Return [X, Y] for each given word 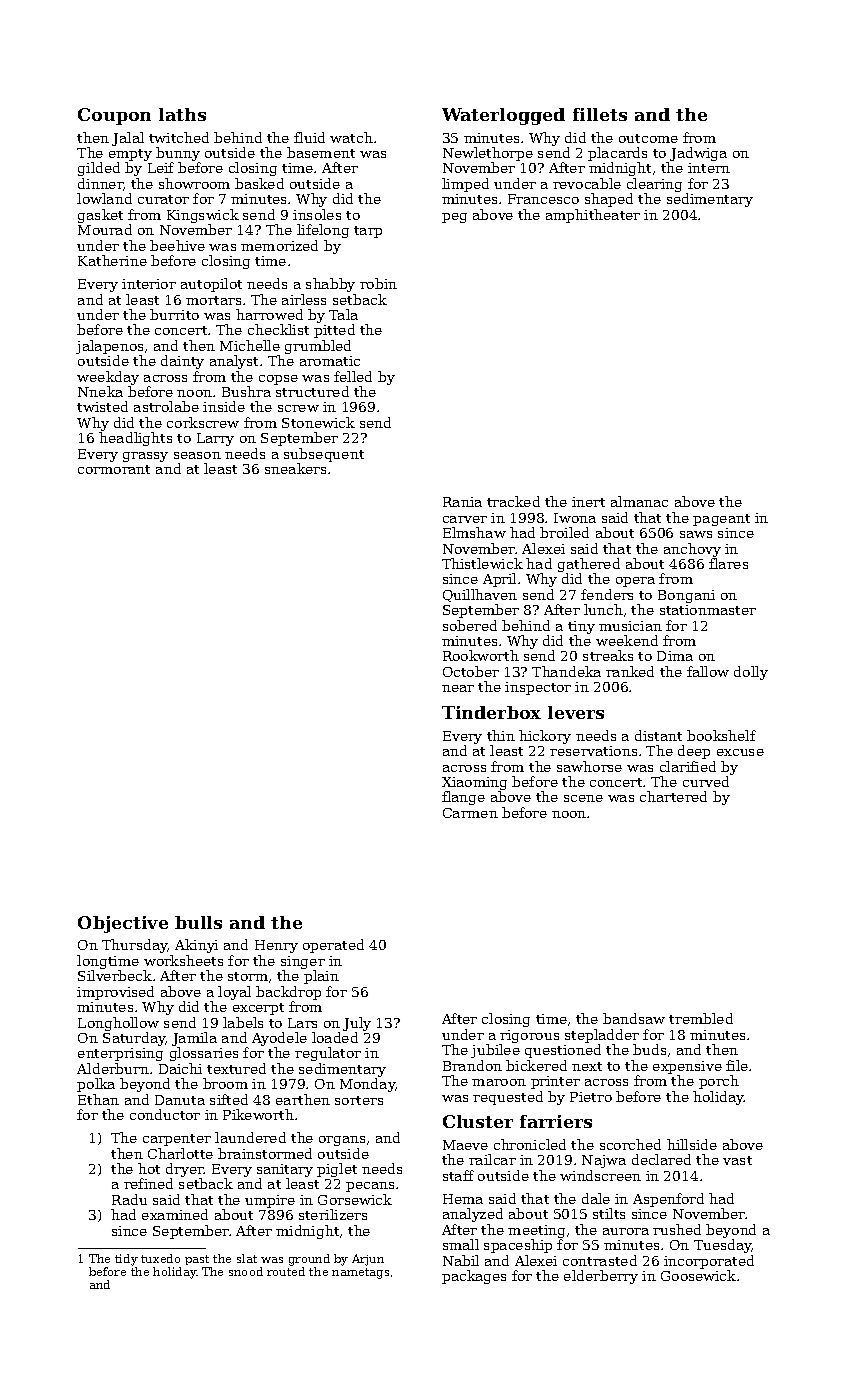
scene [583, 798]
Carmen [470, 813]
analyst [234, 362]
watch [351, 137]
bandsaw [634, 1018]
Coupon [114, 116]
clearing [654, 185]
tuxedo [160, 1258]
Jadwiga [697, 155]
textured [236, 1068]
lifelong [323, 231]
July [357, 1024]
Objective [123, 924]
